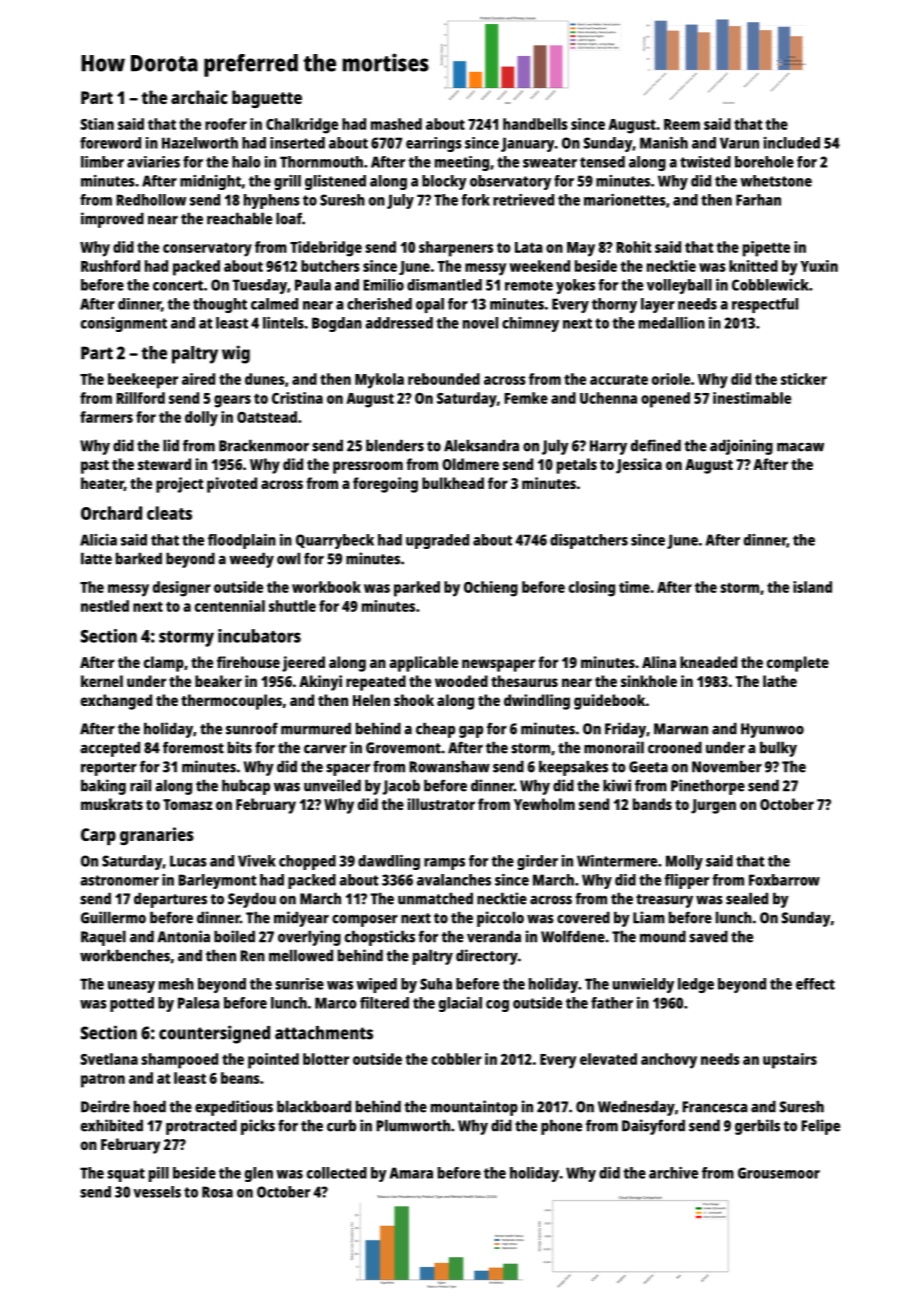  I want to click on archaic, so click(199, 97).
